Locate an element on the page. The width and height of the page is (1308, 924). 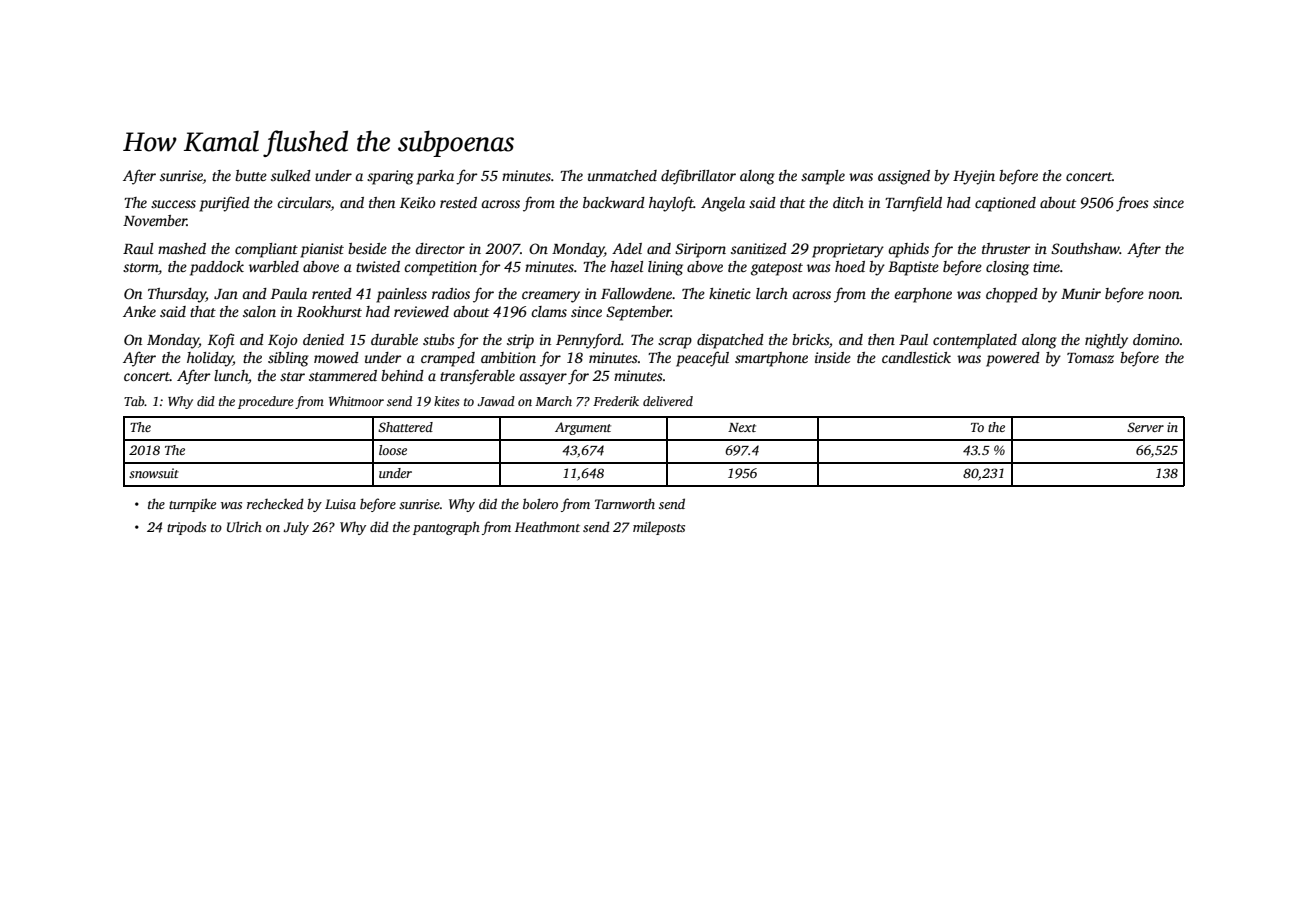
tripods is located at coordinates (186, 528).
